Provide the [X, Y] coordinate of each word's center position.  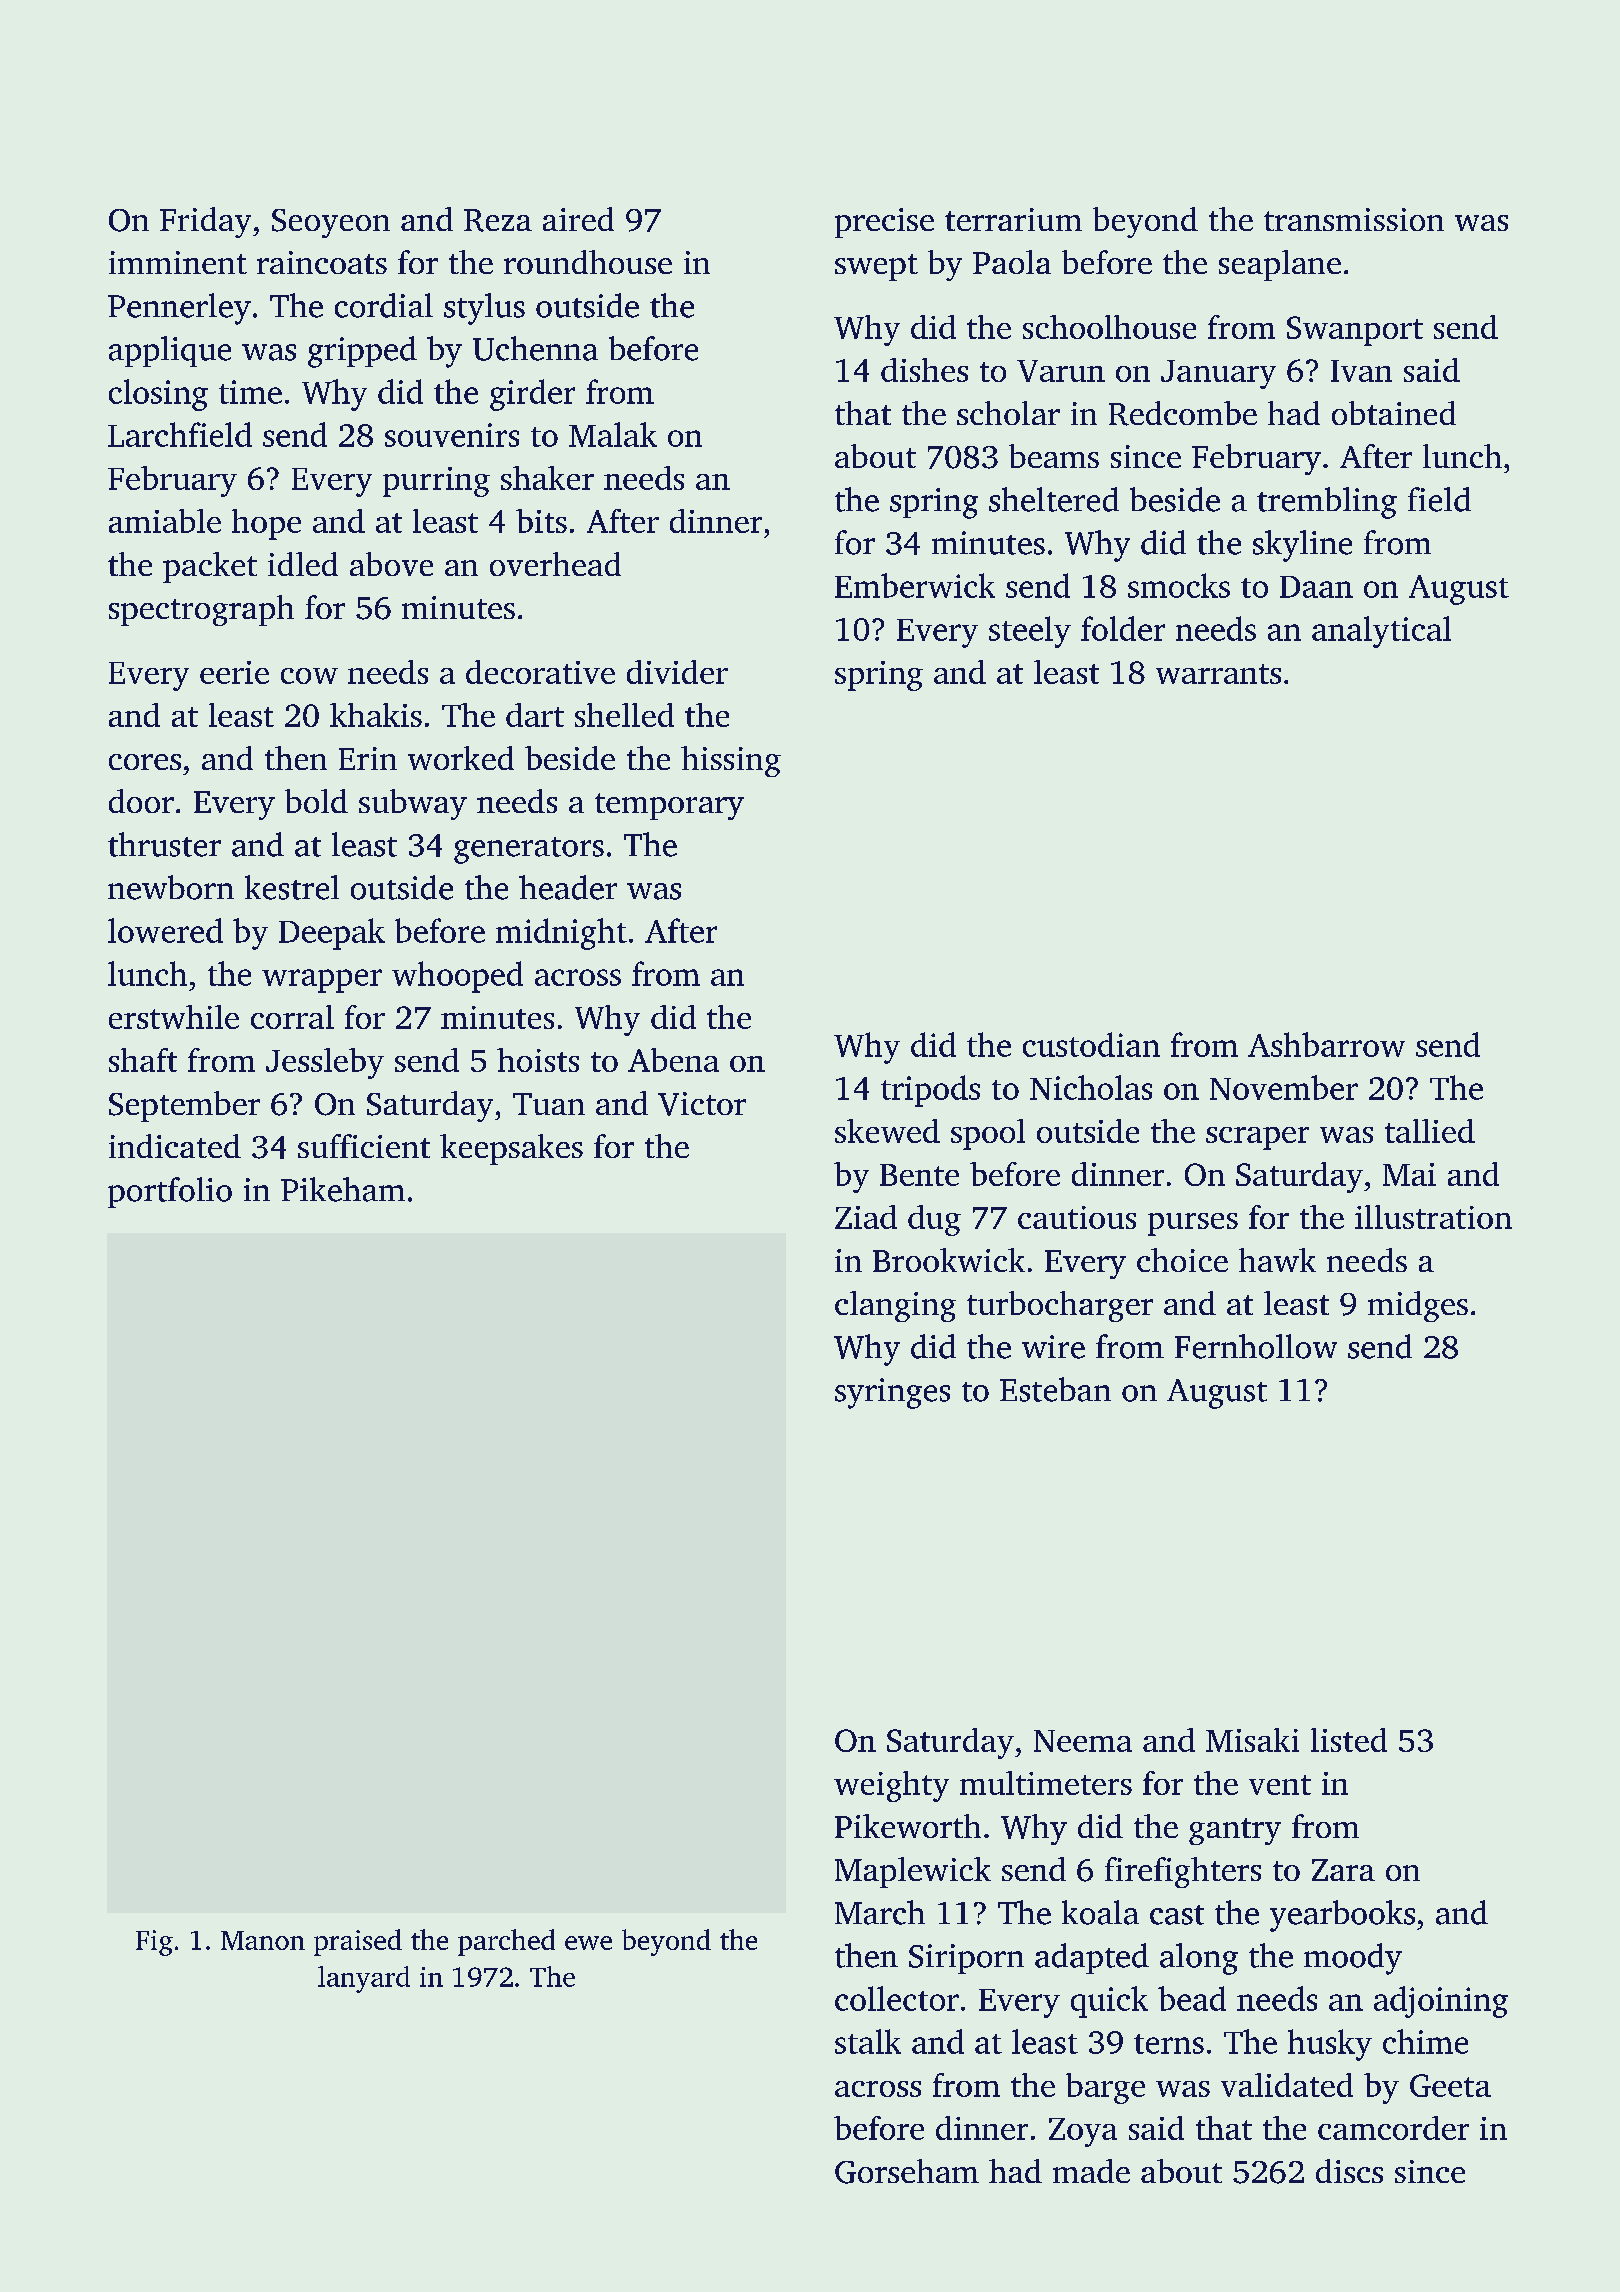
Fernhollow [1256, 1346]
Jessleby [325, 1063]
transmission [1354, 219]
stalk [868, 2041]
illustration [1433, 1217]
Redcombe [1183, 413]
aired [578, 219]
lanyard [364, 1979]
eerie [234, 672]
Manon [263, 1940]
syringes [892, 1393]
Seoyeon [331, 223]
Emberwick [915, 585]
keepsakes [511, 1149]
